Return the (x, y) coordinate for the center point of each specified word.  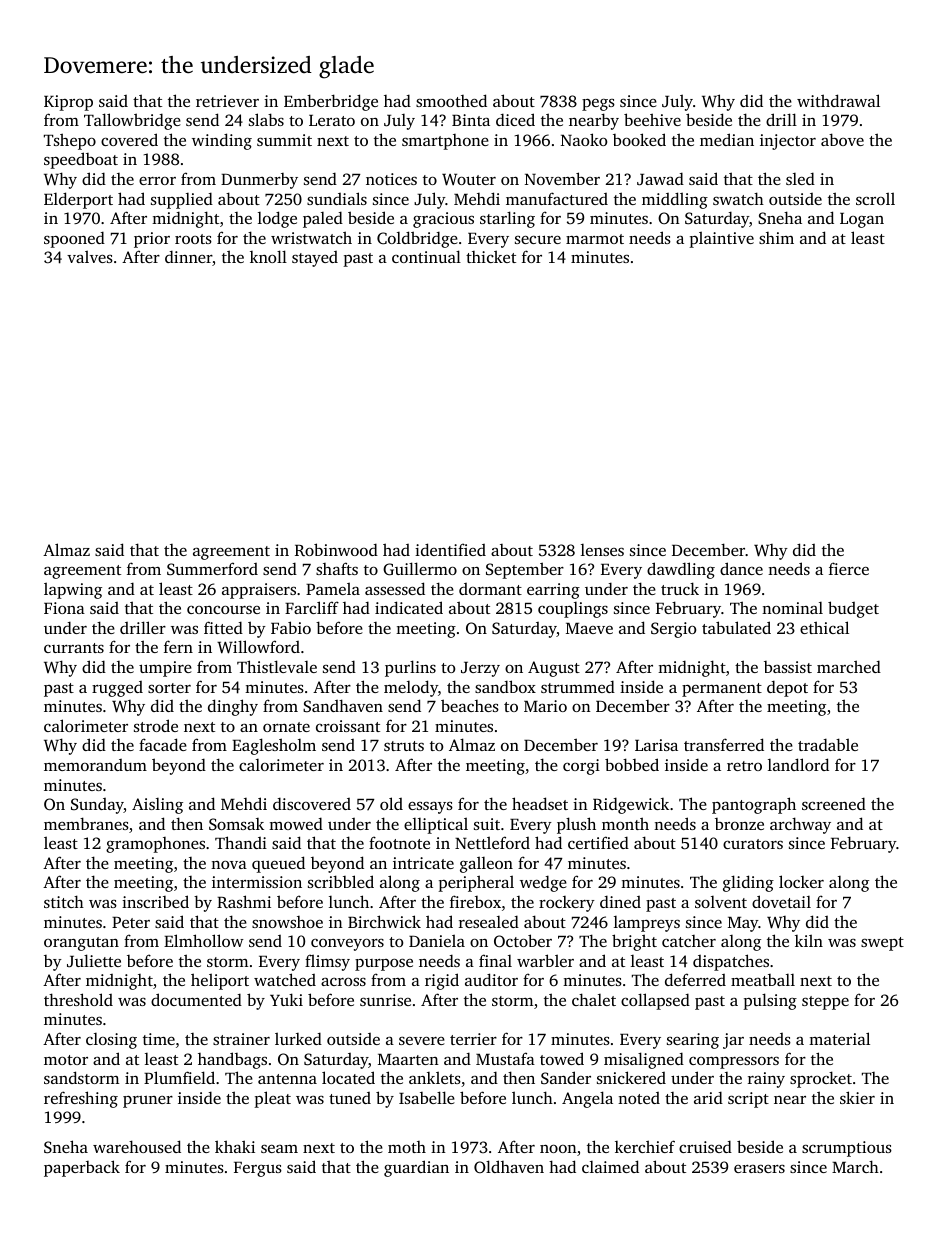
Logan (862, 220)
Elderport (78, 200)
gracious (443, 220)
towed (562, 1058)
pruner (148, 1102)
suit (487, 824)
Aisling (157, 806)
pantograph (754, 805)
